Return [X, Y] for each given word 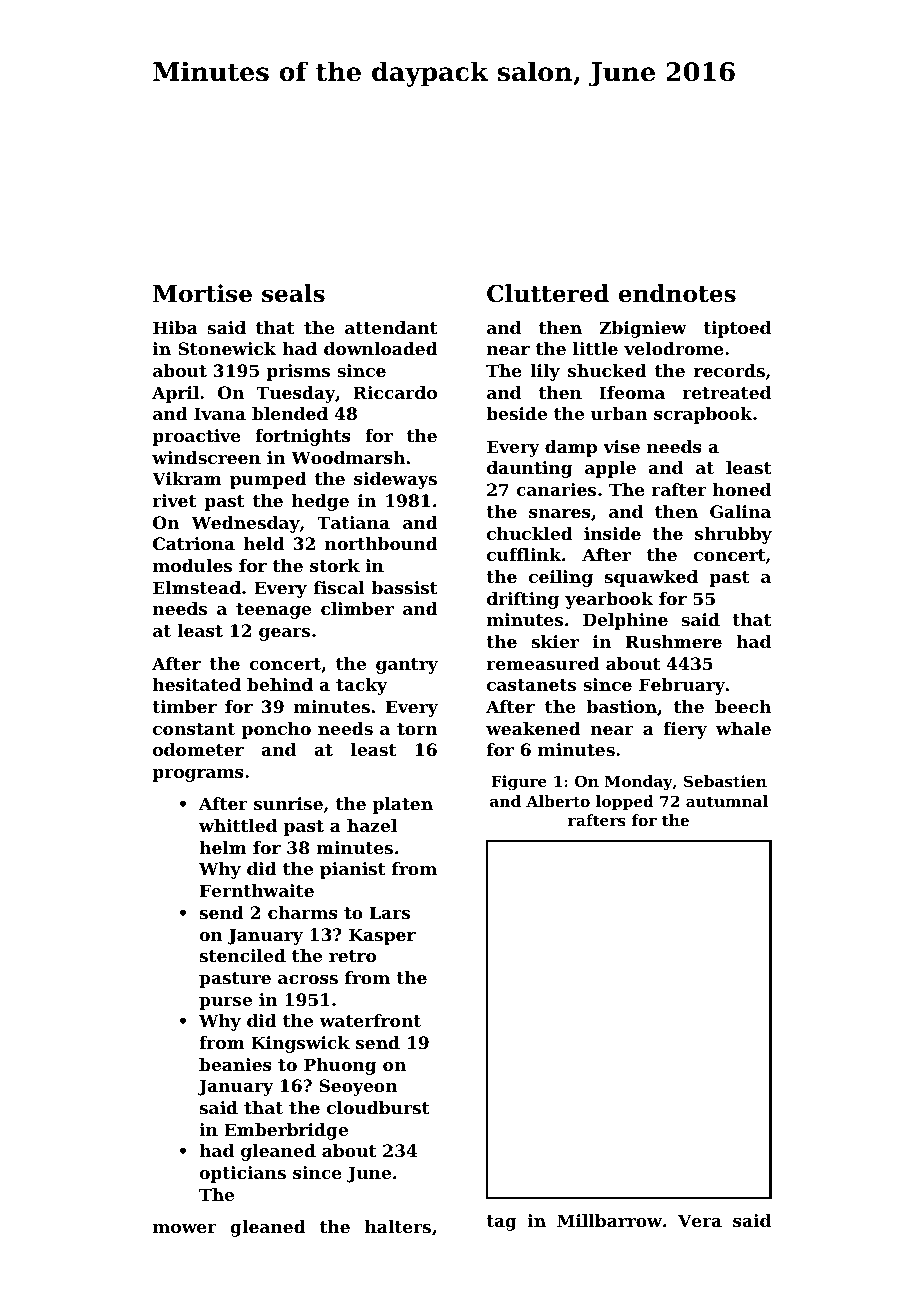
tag [501, 1223]
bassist [405, 587]
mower [185, 1228]
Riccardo [395, 392]
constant [194, 729]
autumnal [727, 801]
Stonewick [227, 348]
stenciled [243, 955]
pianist [353, 870]
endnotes [677, 293]
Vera [700, 1220]
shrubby [733, 535]
